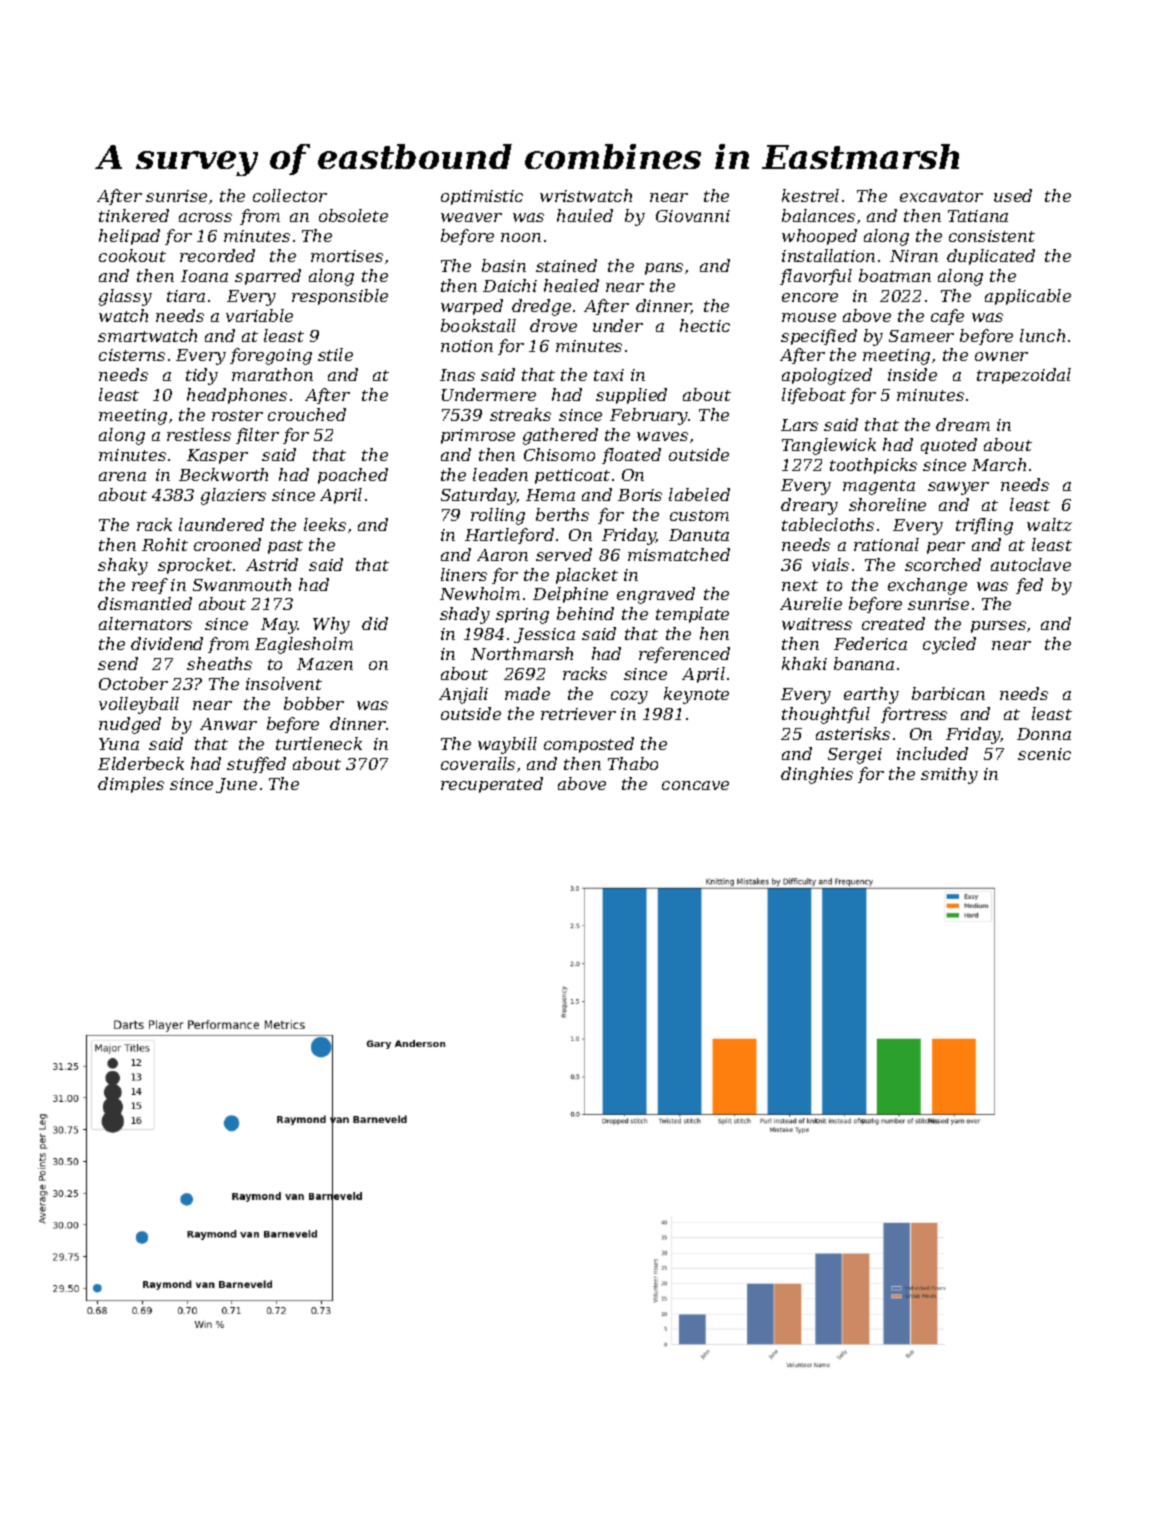 The width and height of the page is (1171, 1515). Describe the element at coordinates (662, 436) in the page. I see `waves` at that location.
